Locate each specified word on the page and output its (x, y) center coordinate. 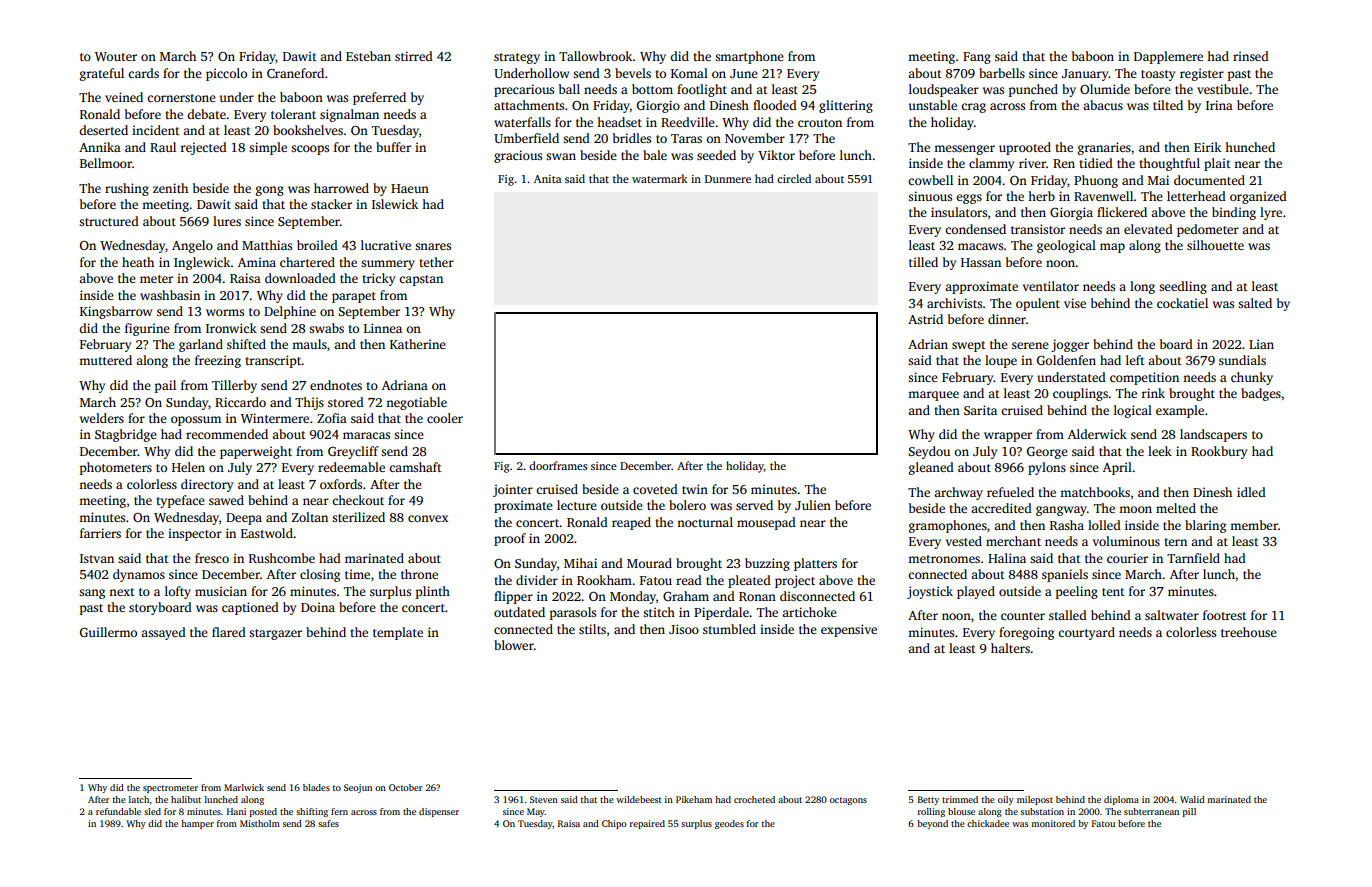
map (1112, 248)
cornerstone (181, 98)
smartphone (749, 57)
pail (165, 386)
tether (436, 262)
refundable (118, 811)
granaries (1104, 148)
